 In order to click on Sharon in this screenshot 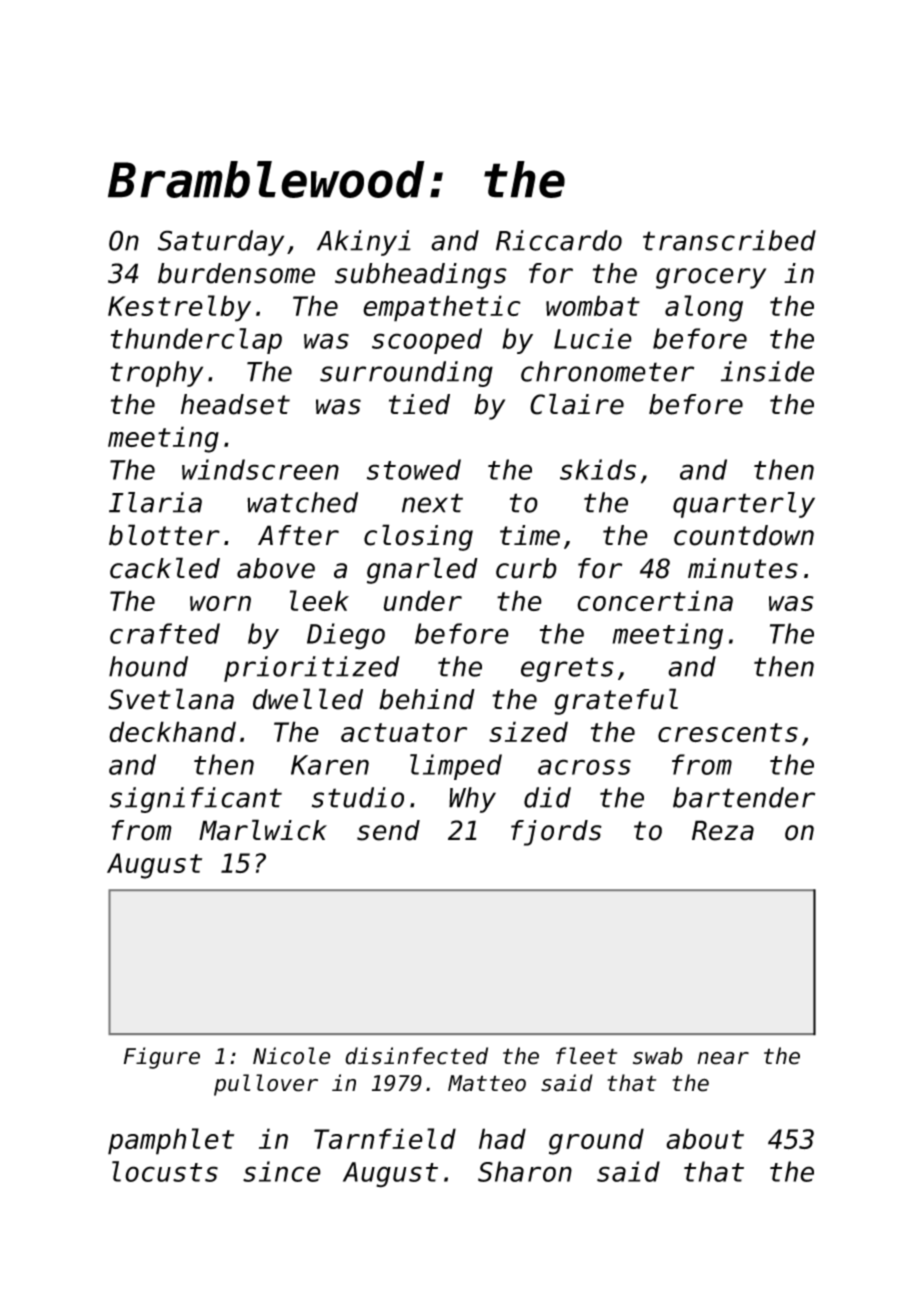, I will do `click(525, 1171)`.
